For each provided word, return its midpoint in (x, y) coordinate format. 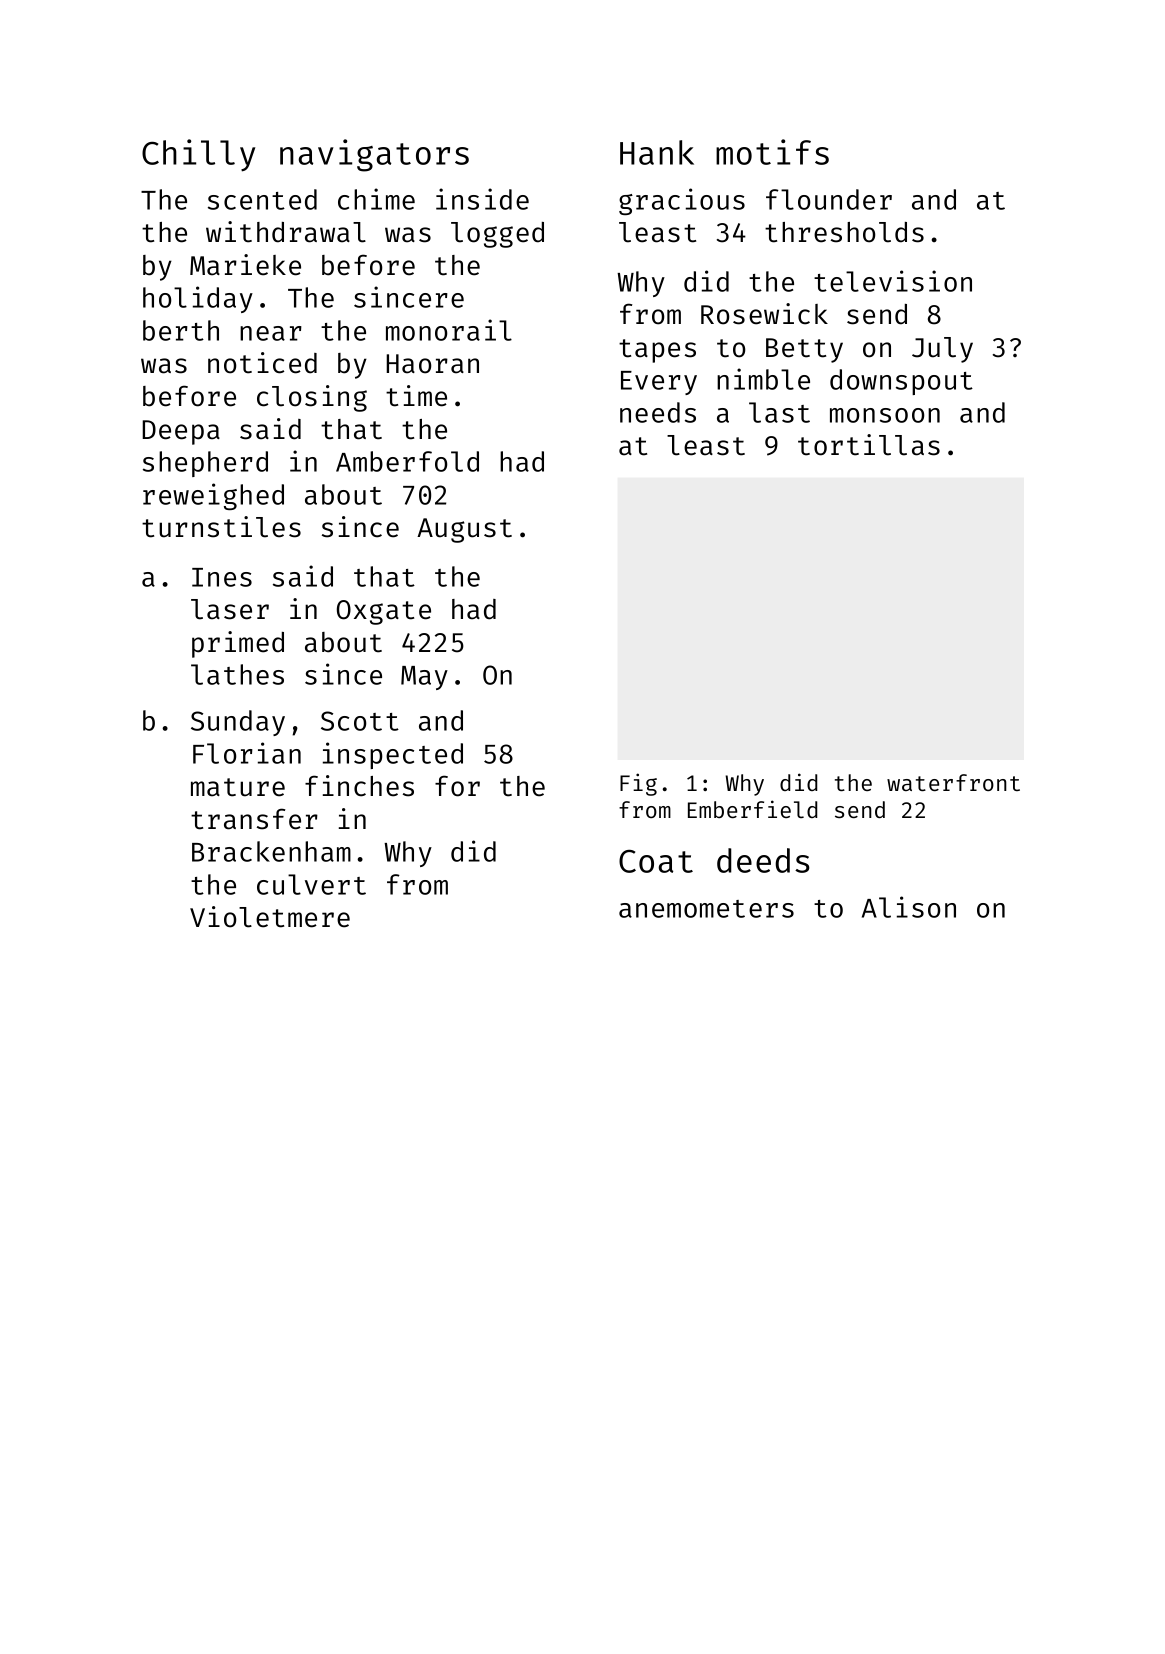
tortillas (869, 445)
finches (359, 786)
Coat (656, 861)
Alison (909, 907)
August (464, 530)
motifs (772, 152)
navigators (374, 155)
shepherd (205, 464)
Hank (657, 152)
